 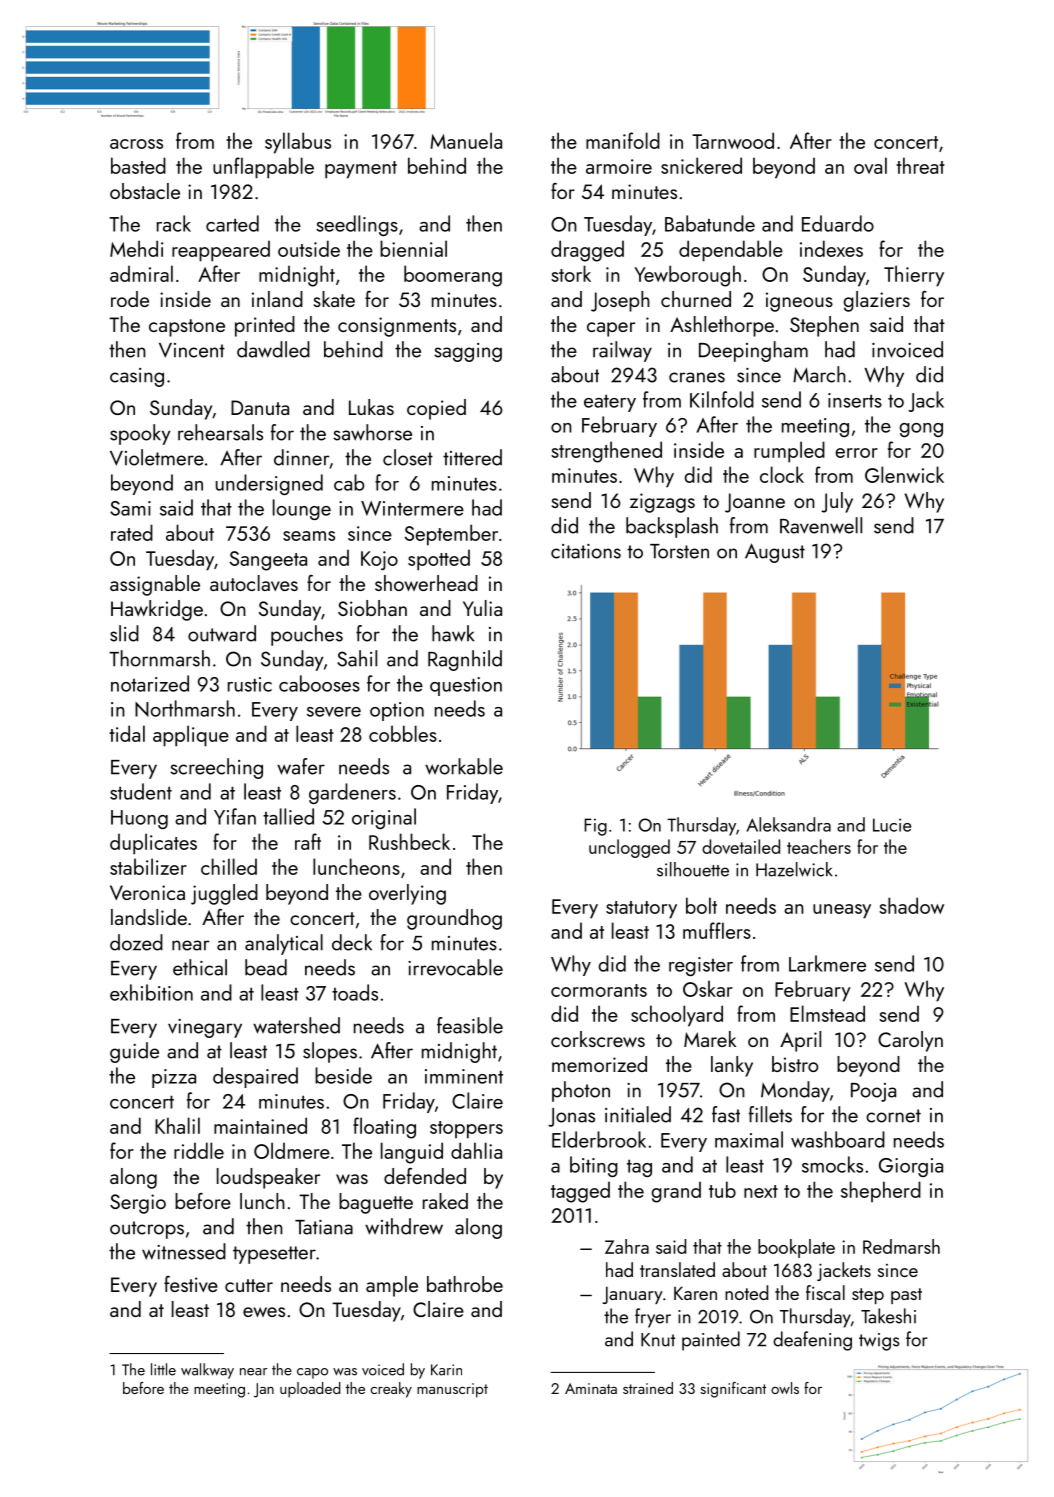 I want to click on statutory, so click(x=641, y=910).
